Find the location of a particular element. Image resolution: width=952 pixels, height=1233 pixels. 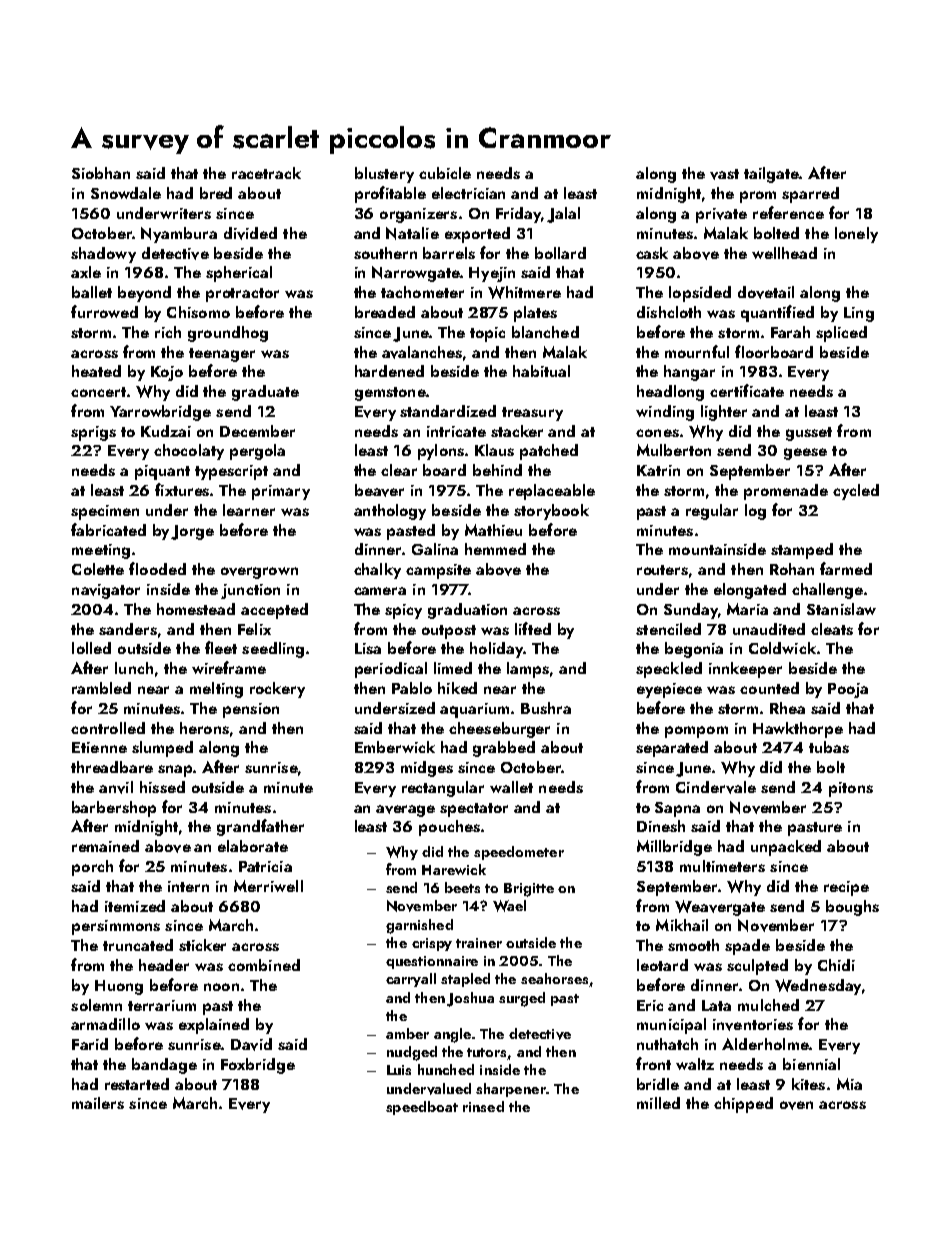

boughs is located at coordinates (852, 908).
